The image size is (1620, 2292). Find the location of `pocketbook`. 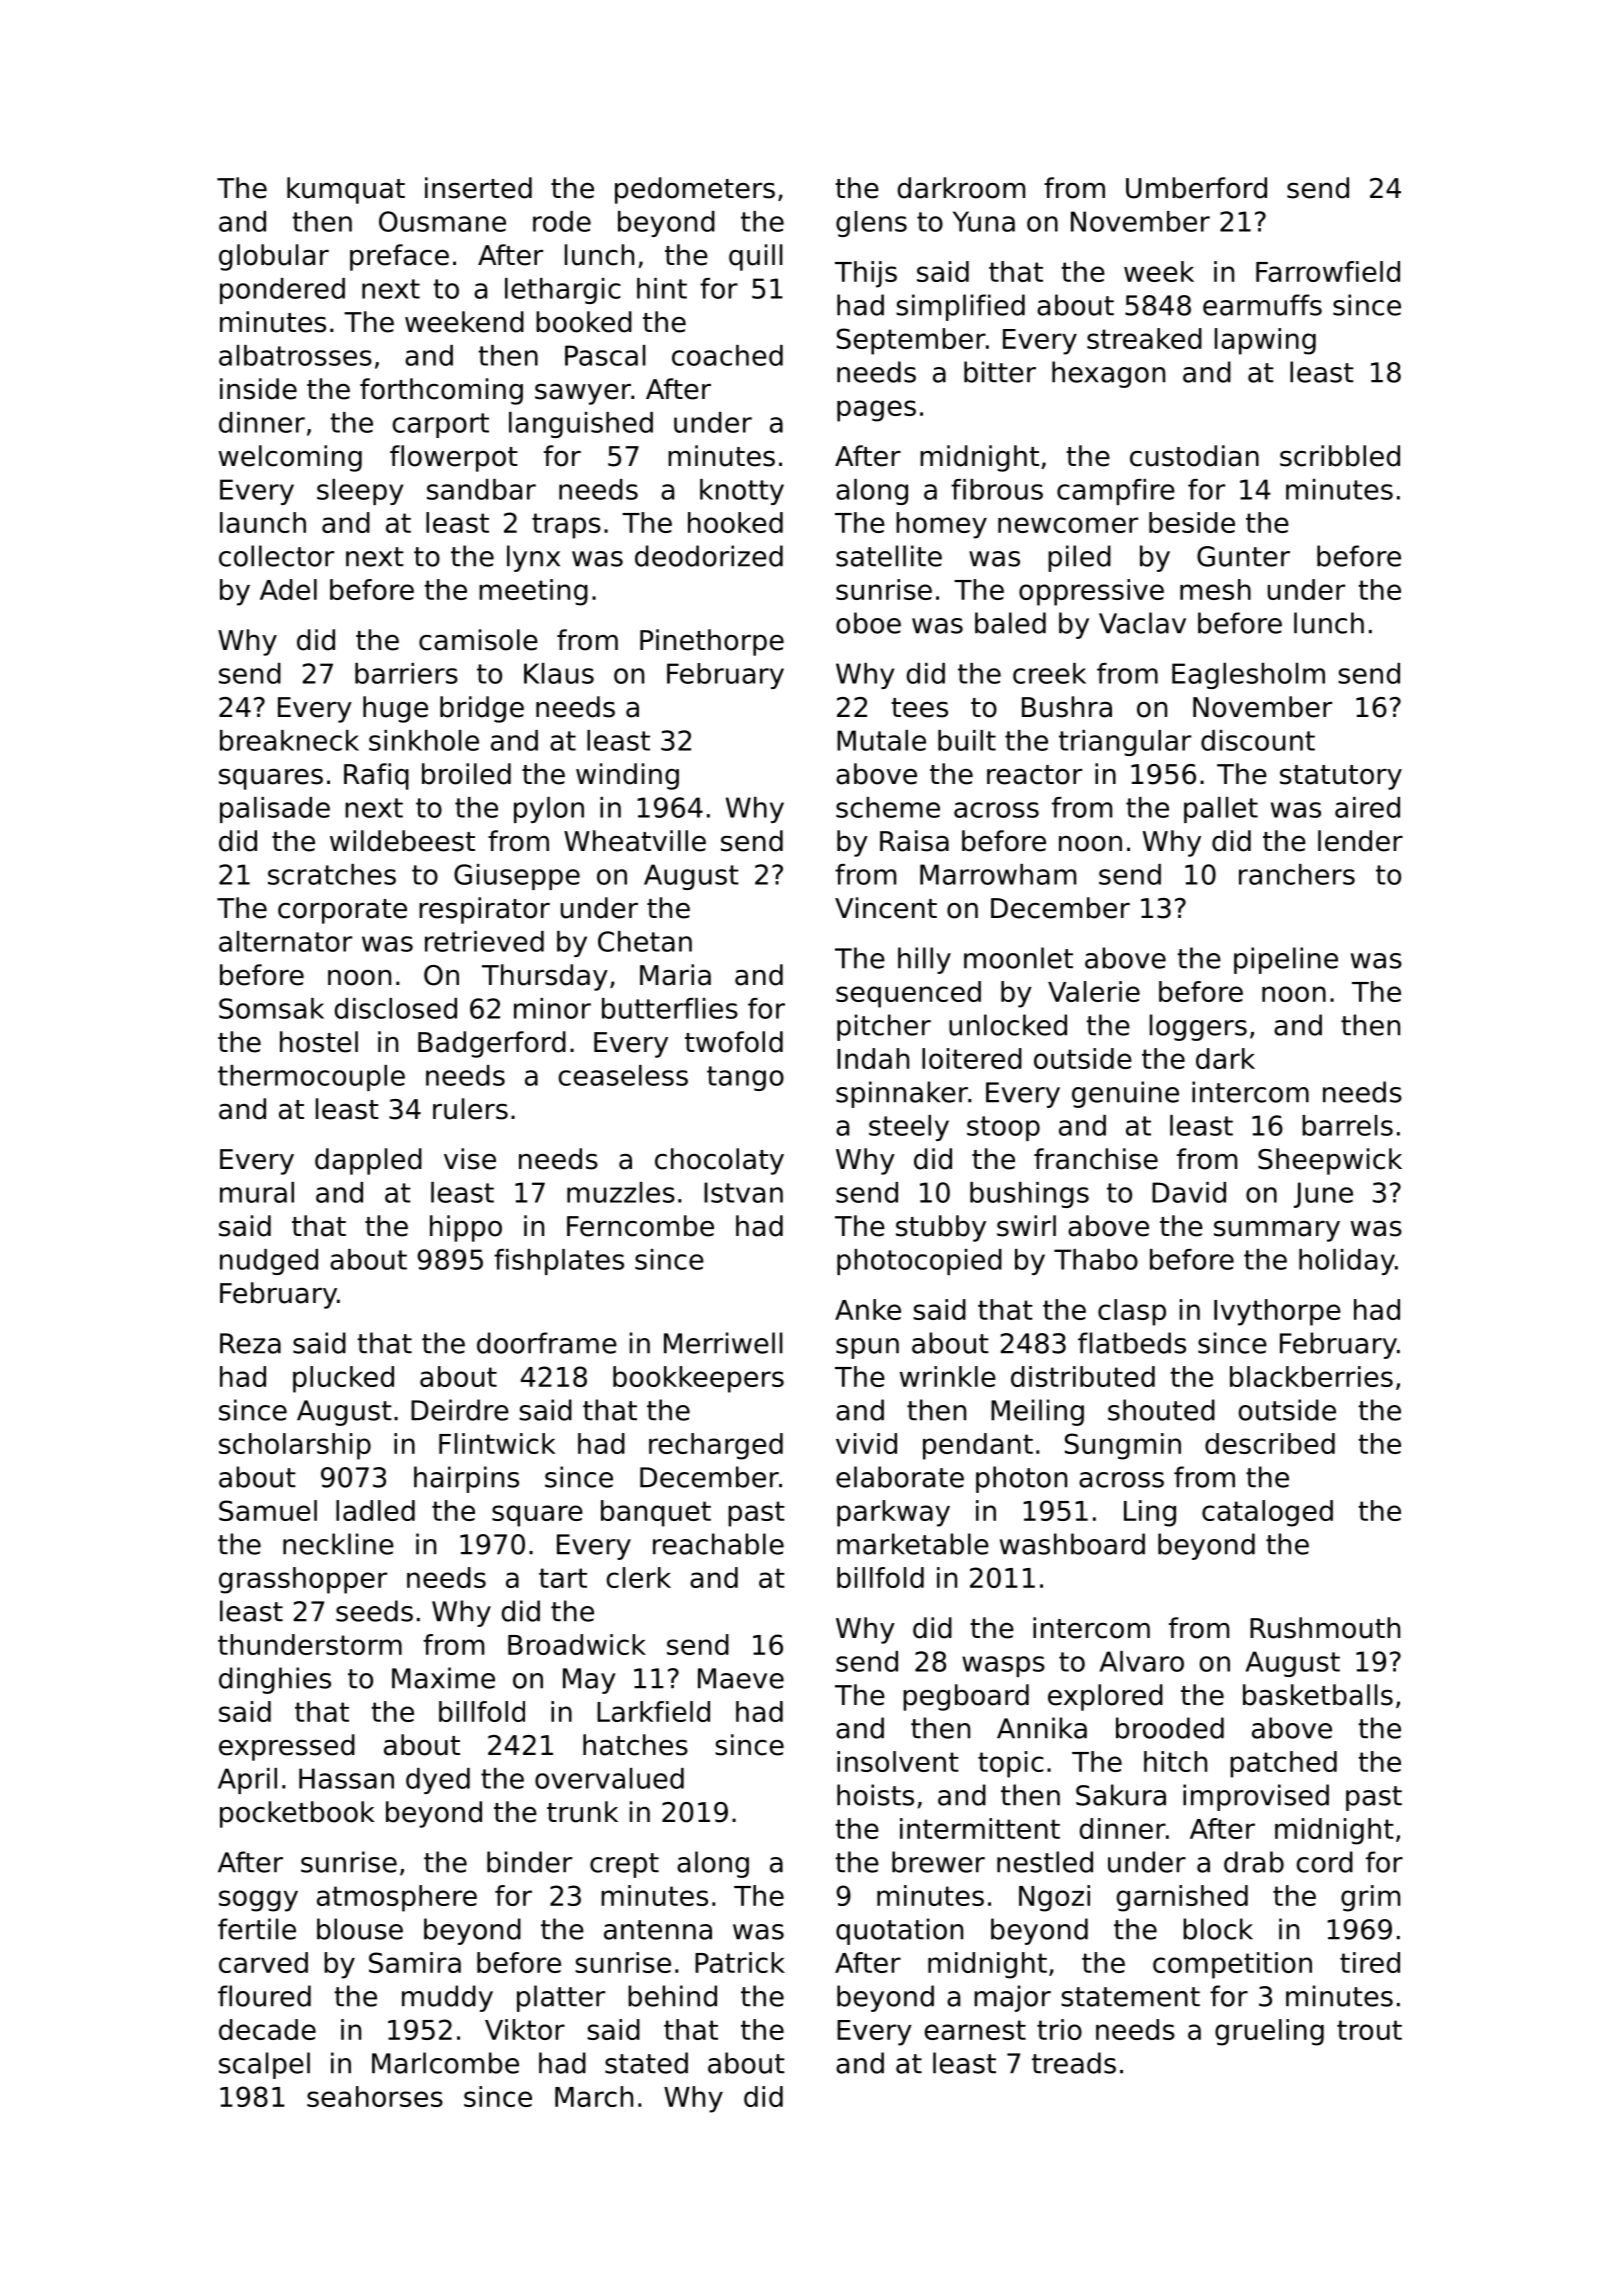

pocketbook is located at coordinates (297, 1814).
